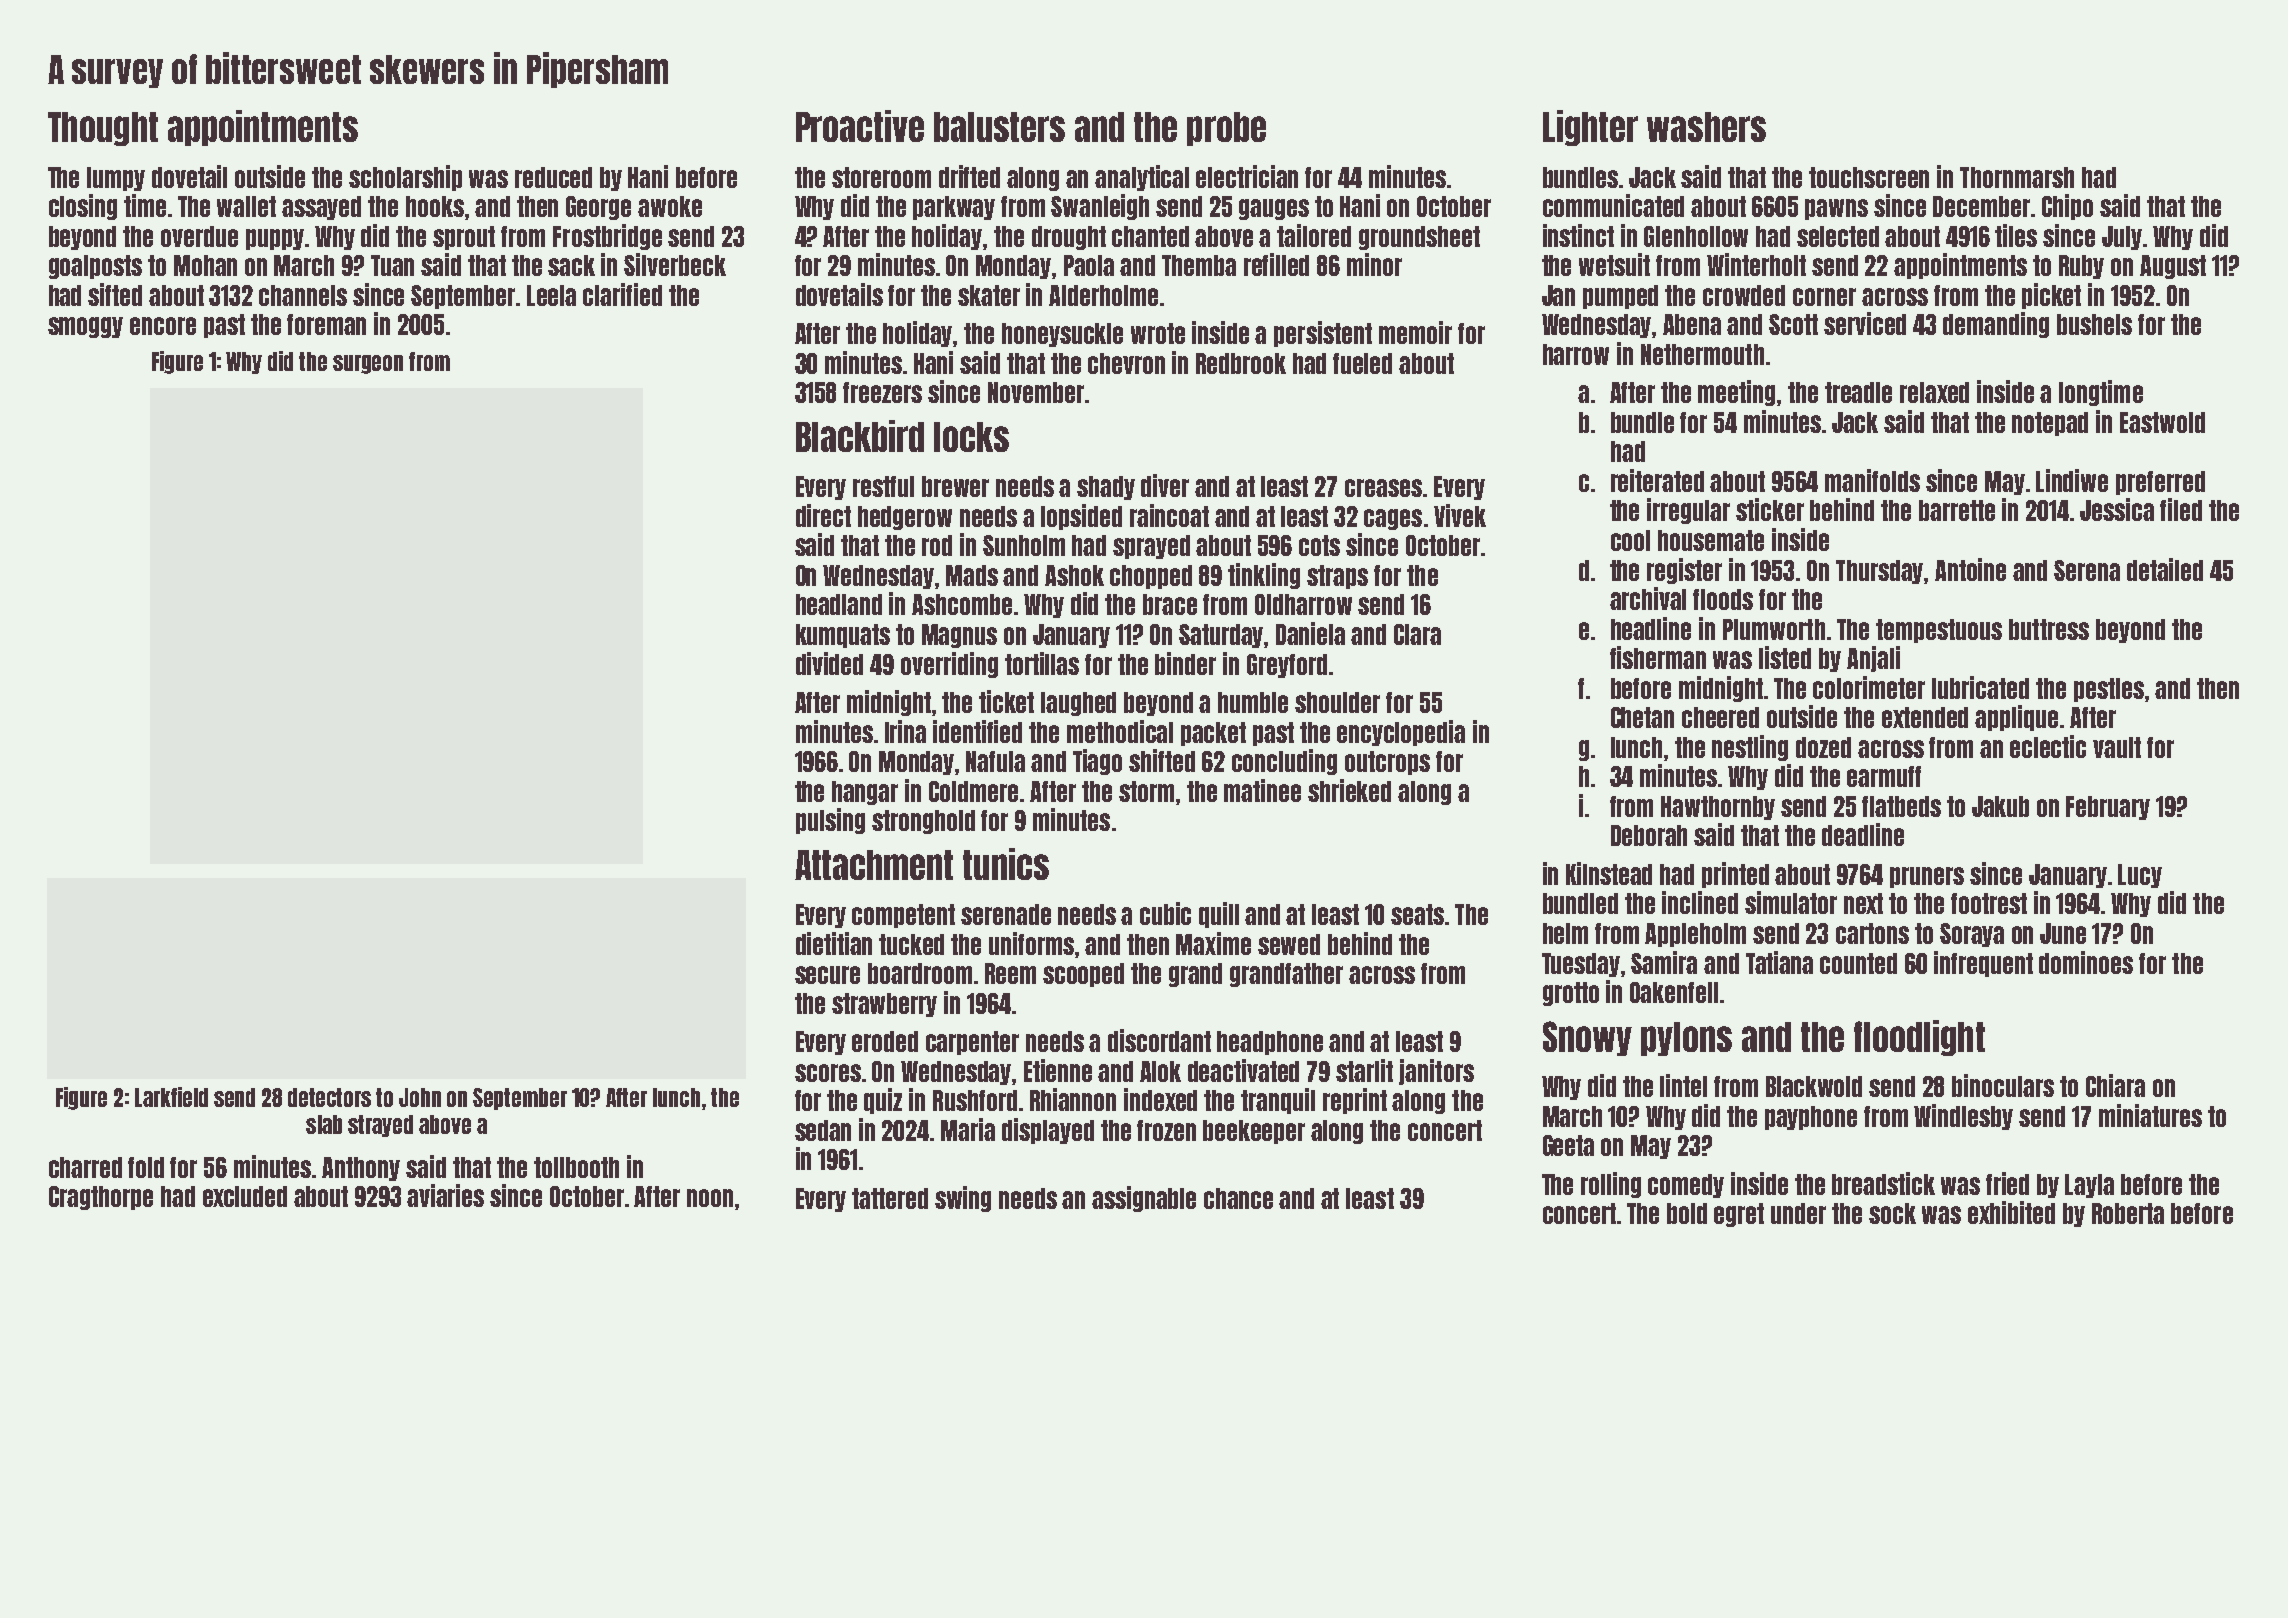 This document has width=2288, height=1618. What do you see at coordinates (1706, 127) in the document?
I see `washers` at bounding box center [1706, 127].
